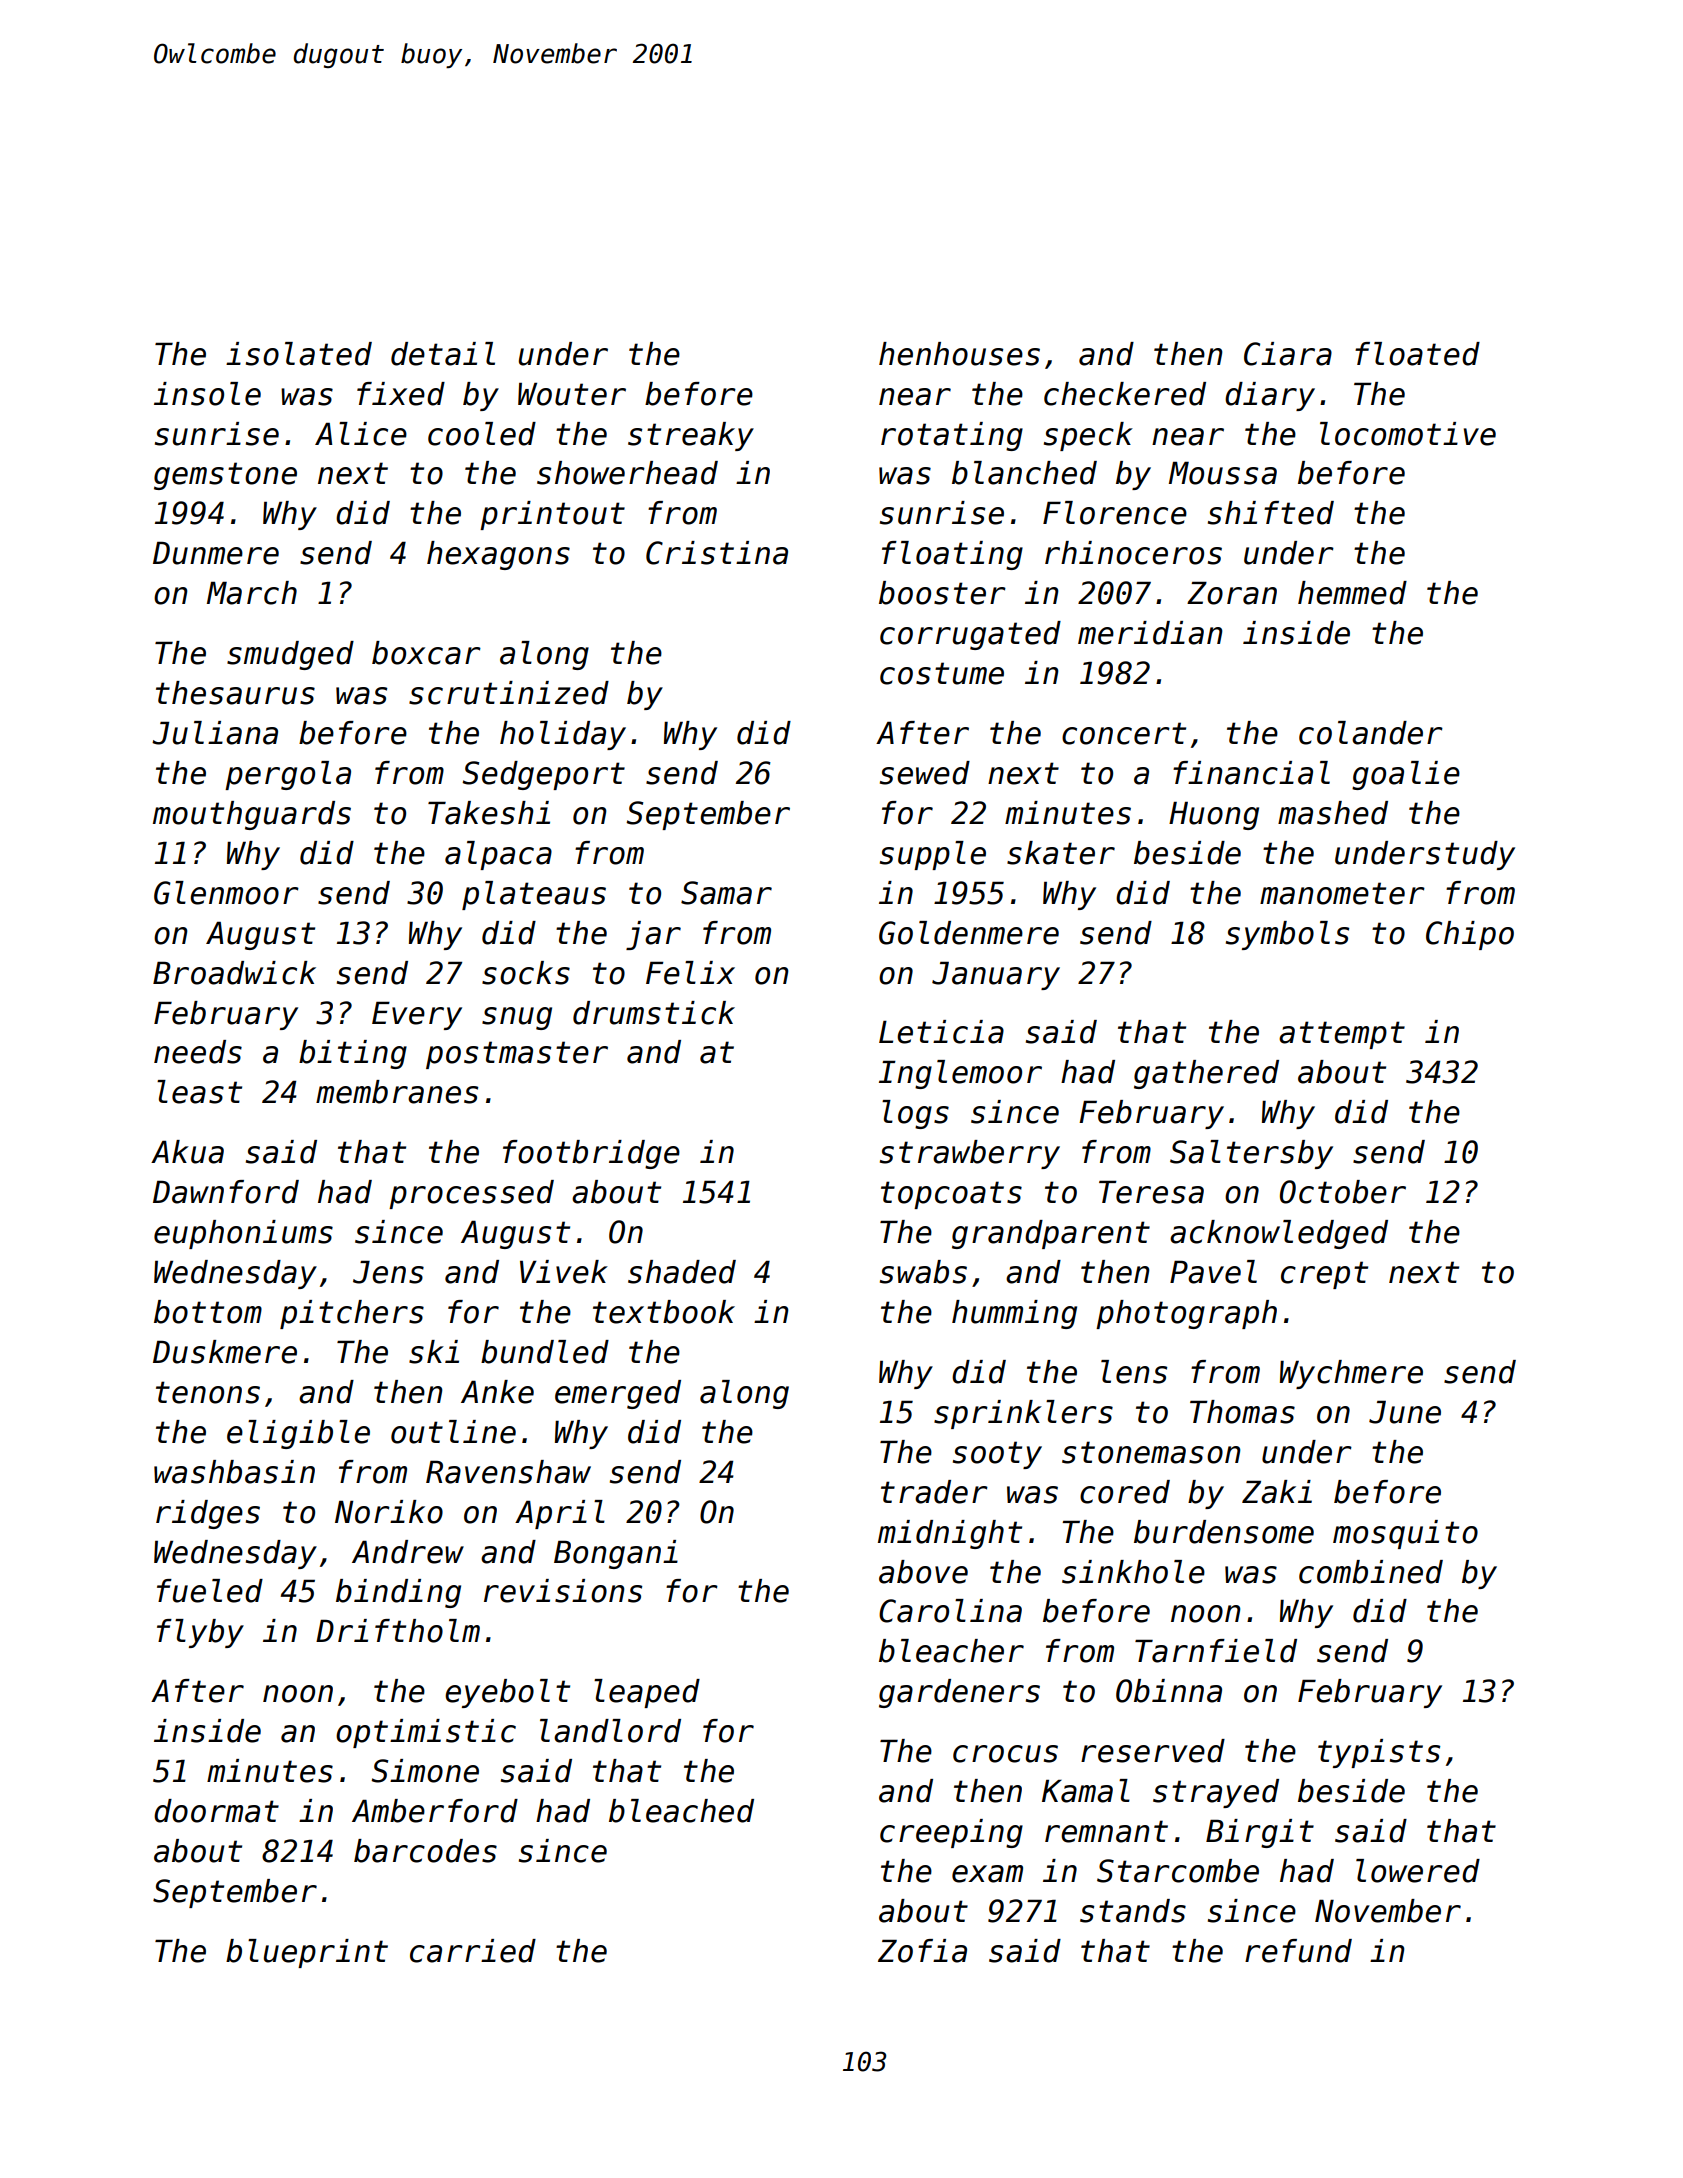  Describe the element at coordinates (225, 476) in the image. I see `gemstone` at that location.
